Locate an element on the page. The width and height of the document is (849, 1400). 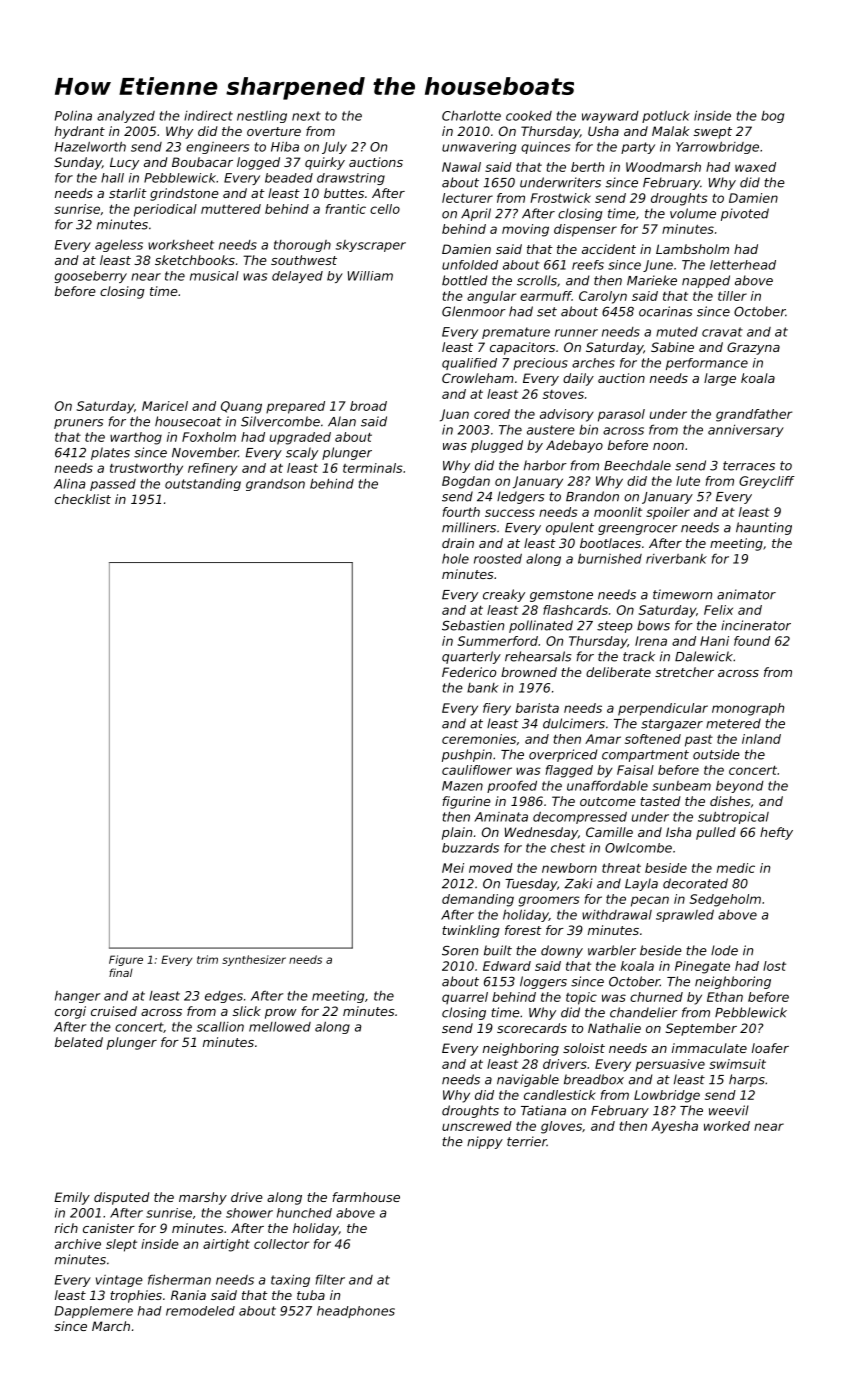
musical is located at coordinates (214, 276).
